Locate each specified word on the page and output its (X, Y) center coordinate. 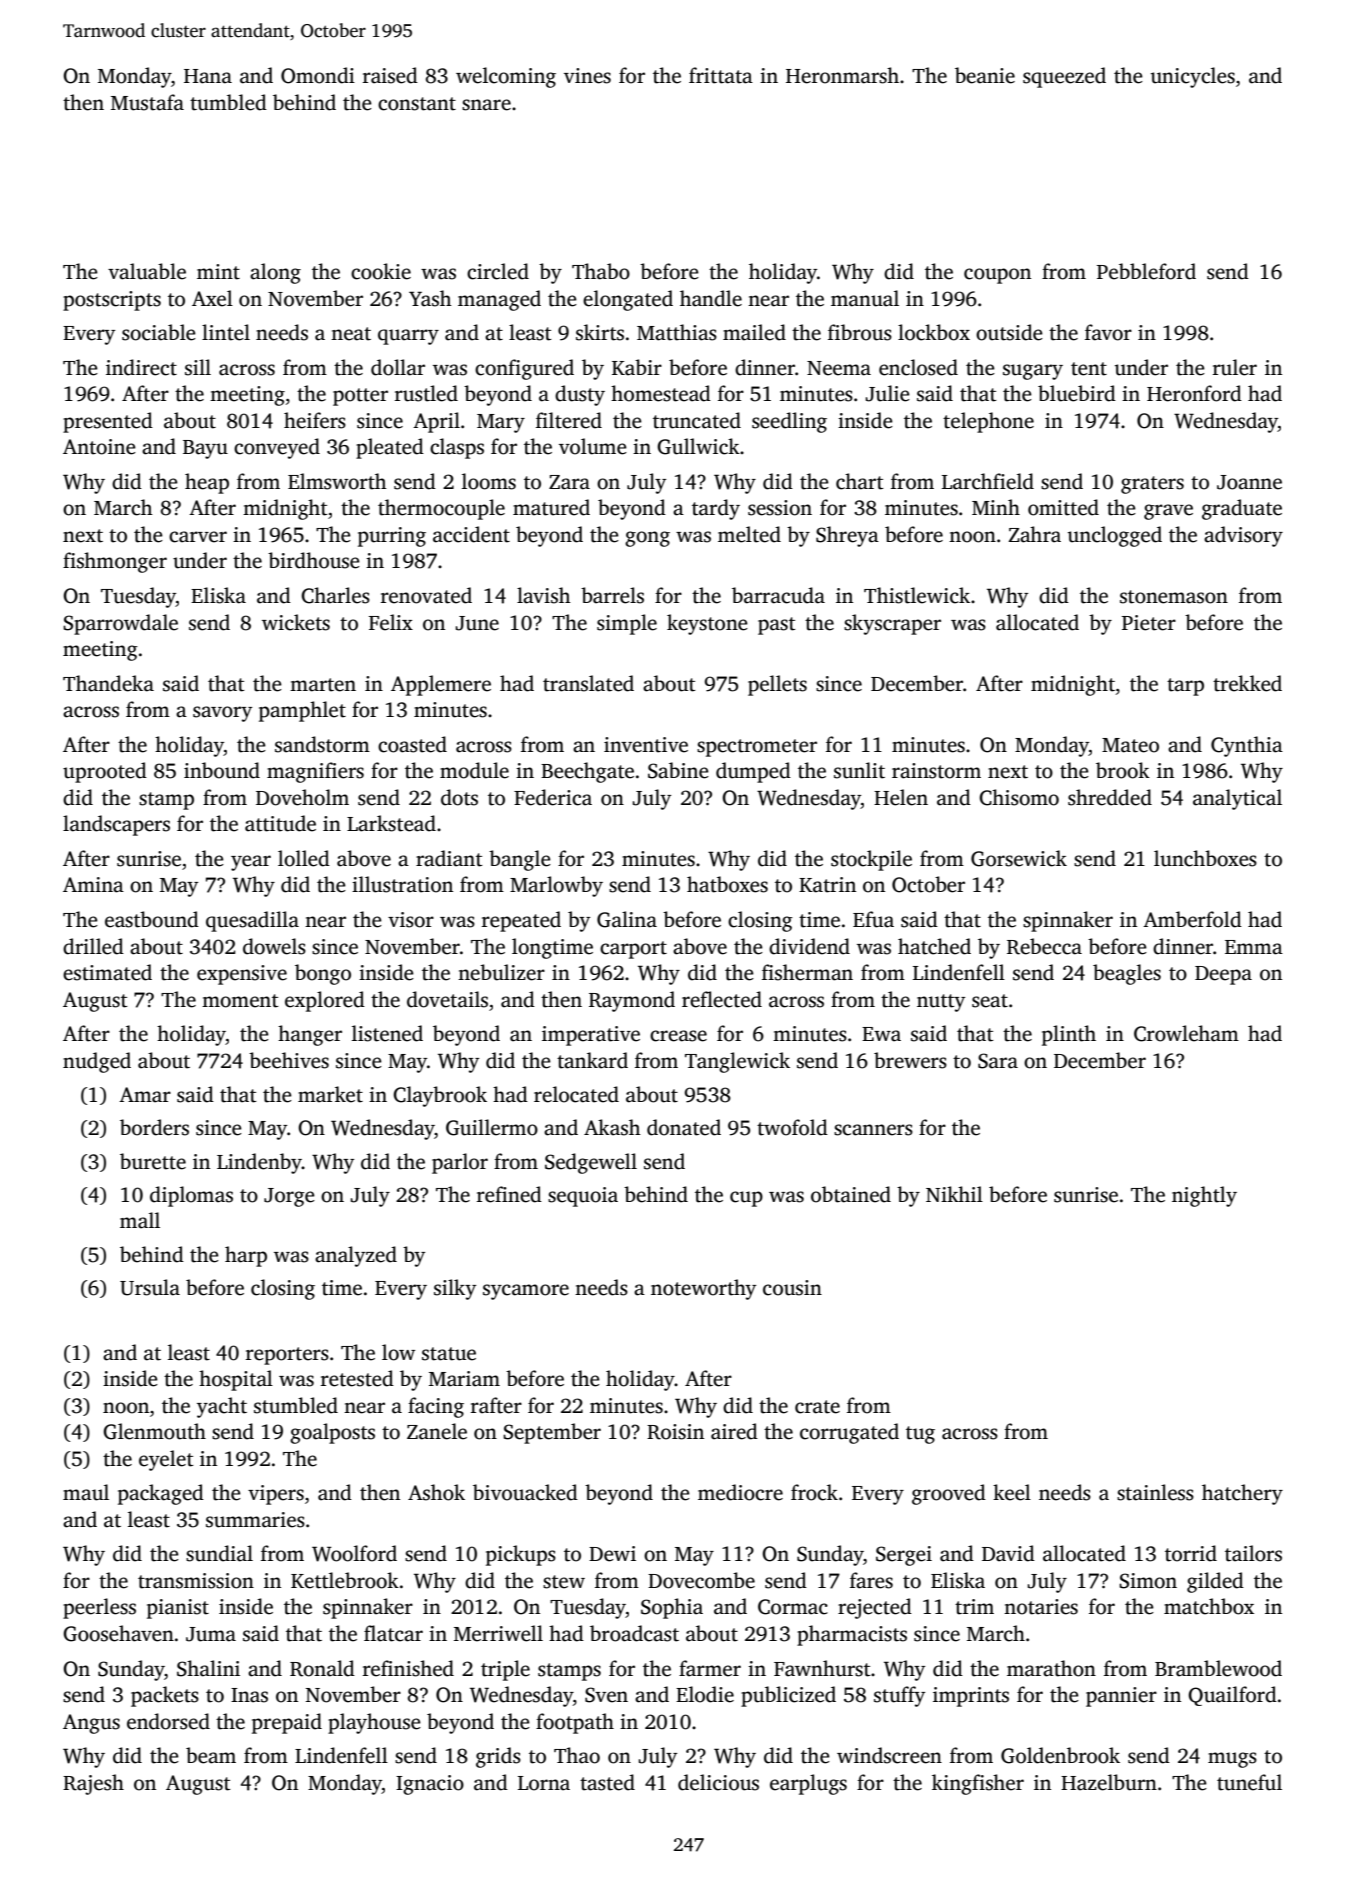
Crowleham (1186, 1033)
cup (746, 1199)
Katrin (827, 885)
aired (734, 1431)
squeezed (1064, 77)
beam (211, 1755)
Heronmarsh (842, 75)
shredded (1110, 797)
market (330, 1094)
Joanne (1249, 482)
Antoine (99, 447)
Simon (1148, 1581)
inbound (222, 770)
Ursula (150, 1287)
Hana (208, 76)
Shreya (847, 536)
